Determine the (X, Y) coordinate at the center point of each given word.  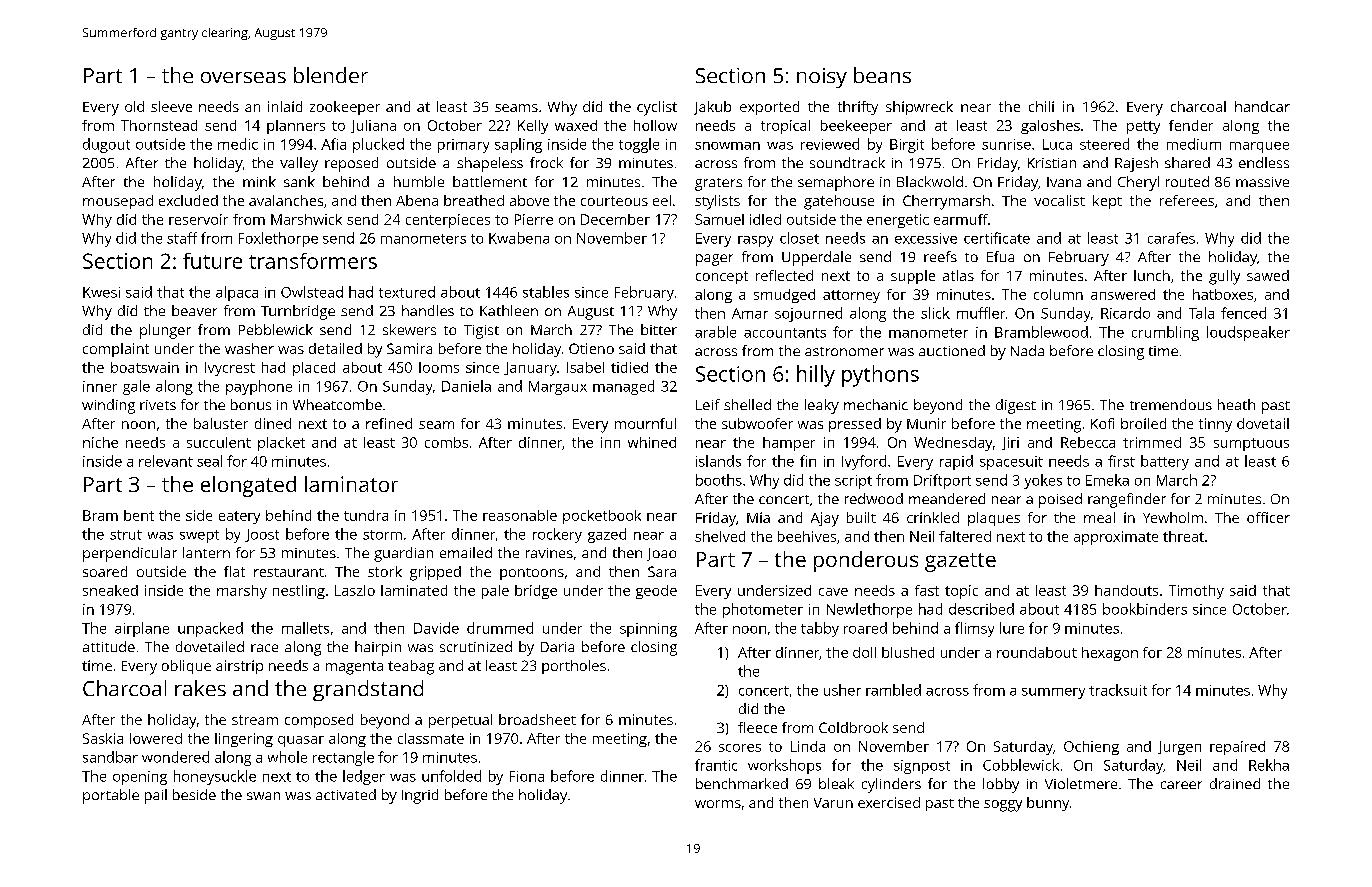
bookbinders (1145, 609)
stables (546, 292)
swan (263, 796)
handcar (1262, 106)
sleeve (171, 106)
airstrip (239, 667)
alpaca (237, 293)
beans (882, 75)
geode (656, 592)
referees (1187, 200)
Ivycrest (230, 369)
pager (714, 260)
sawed (1268, 275)
